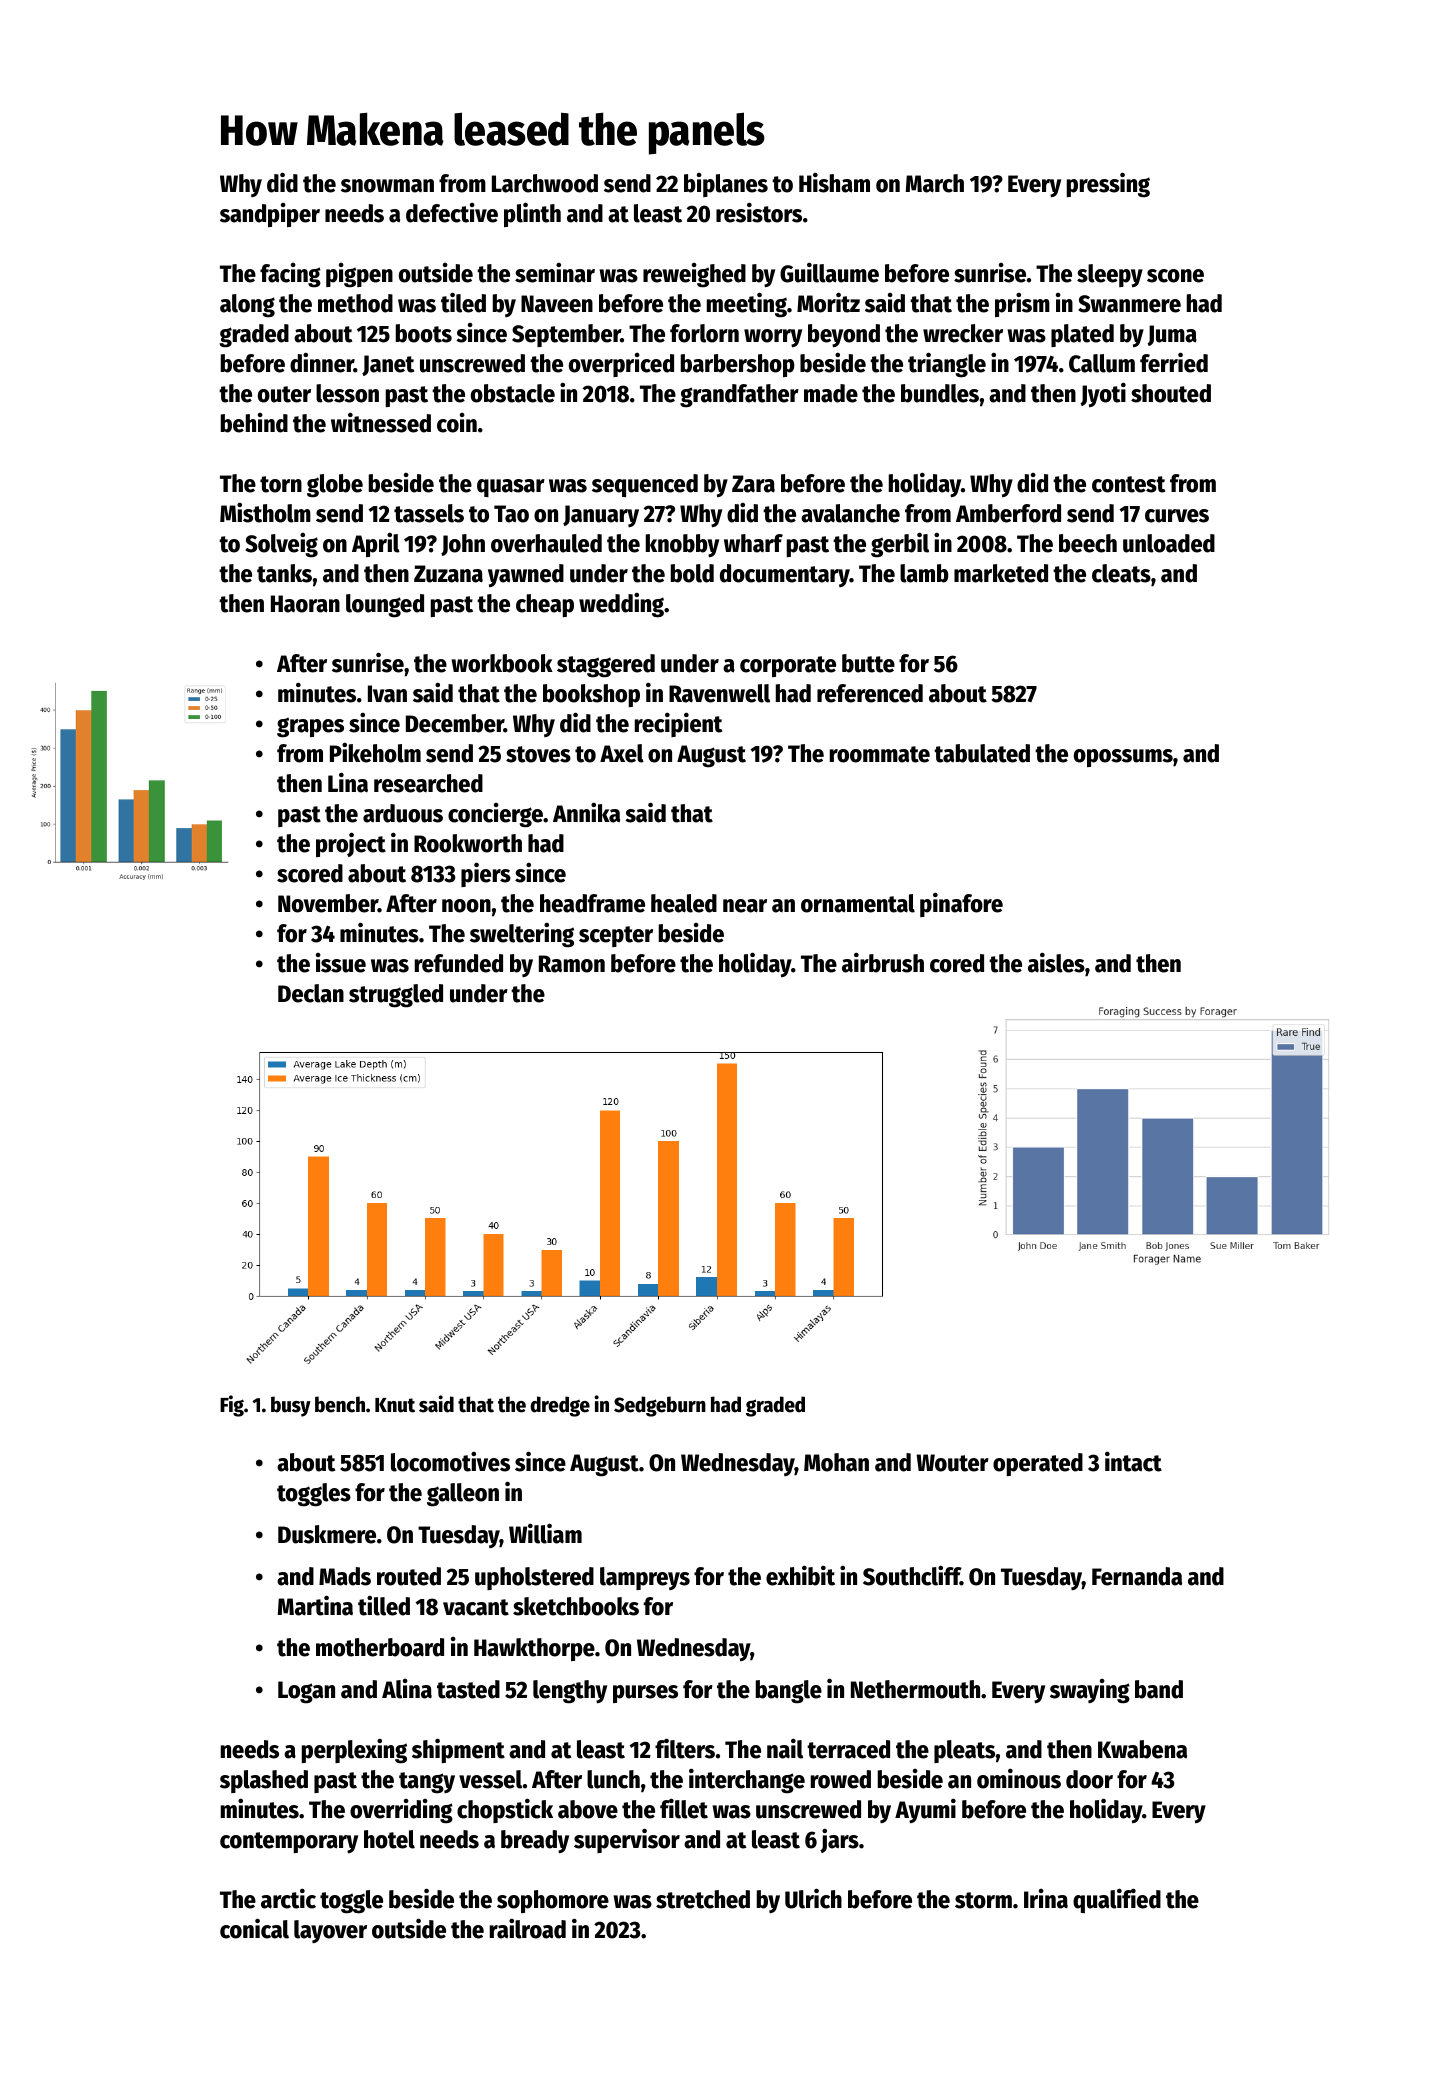 The height and width of the document is (2100, 1450). I want to click on tabulated, so click(982, 753).
